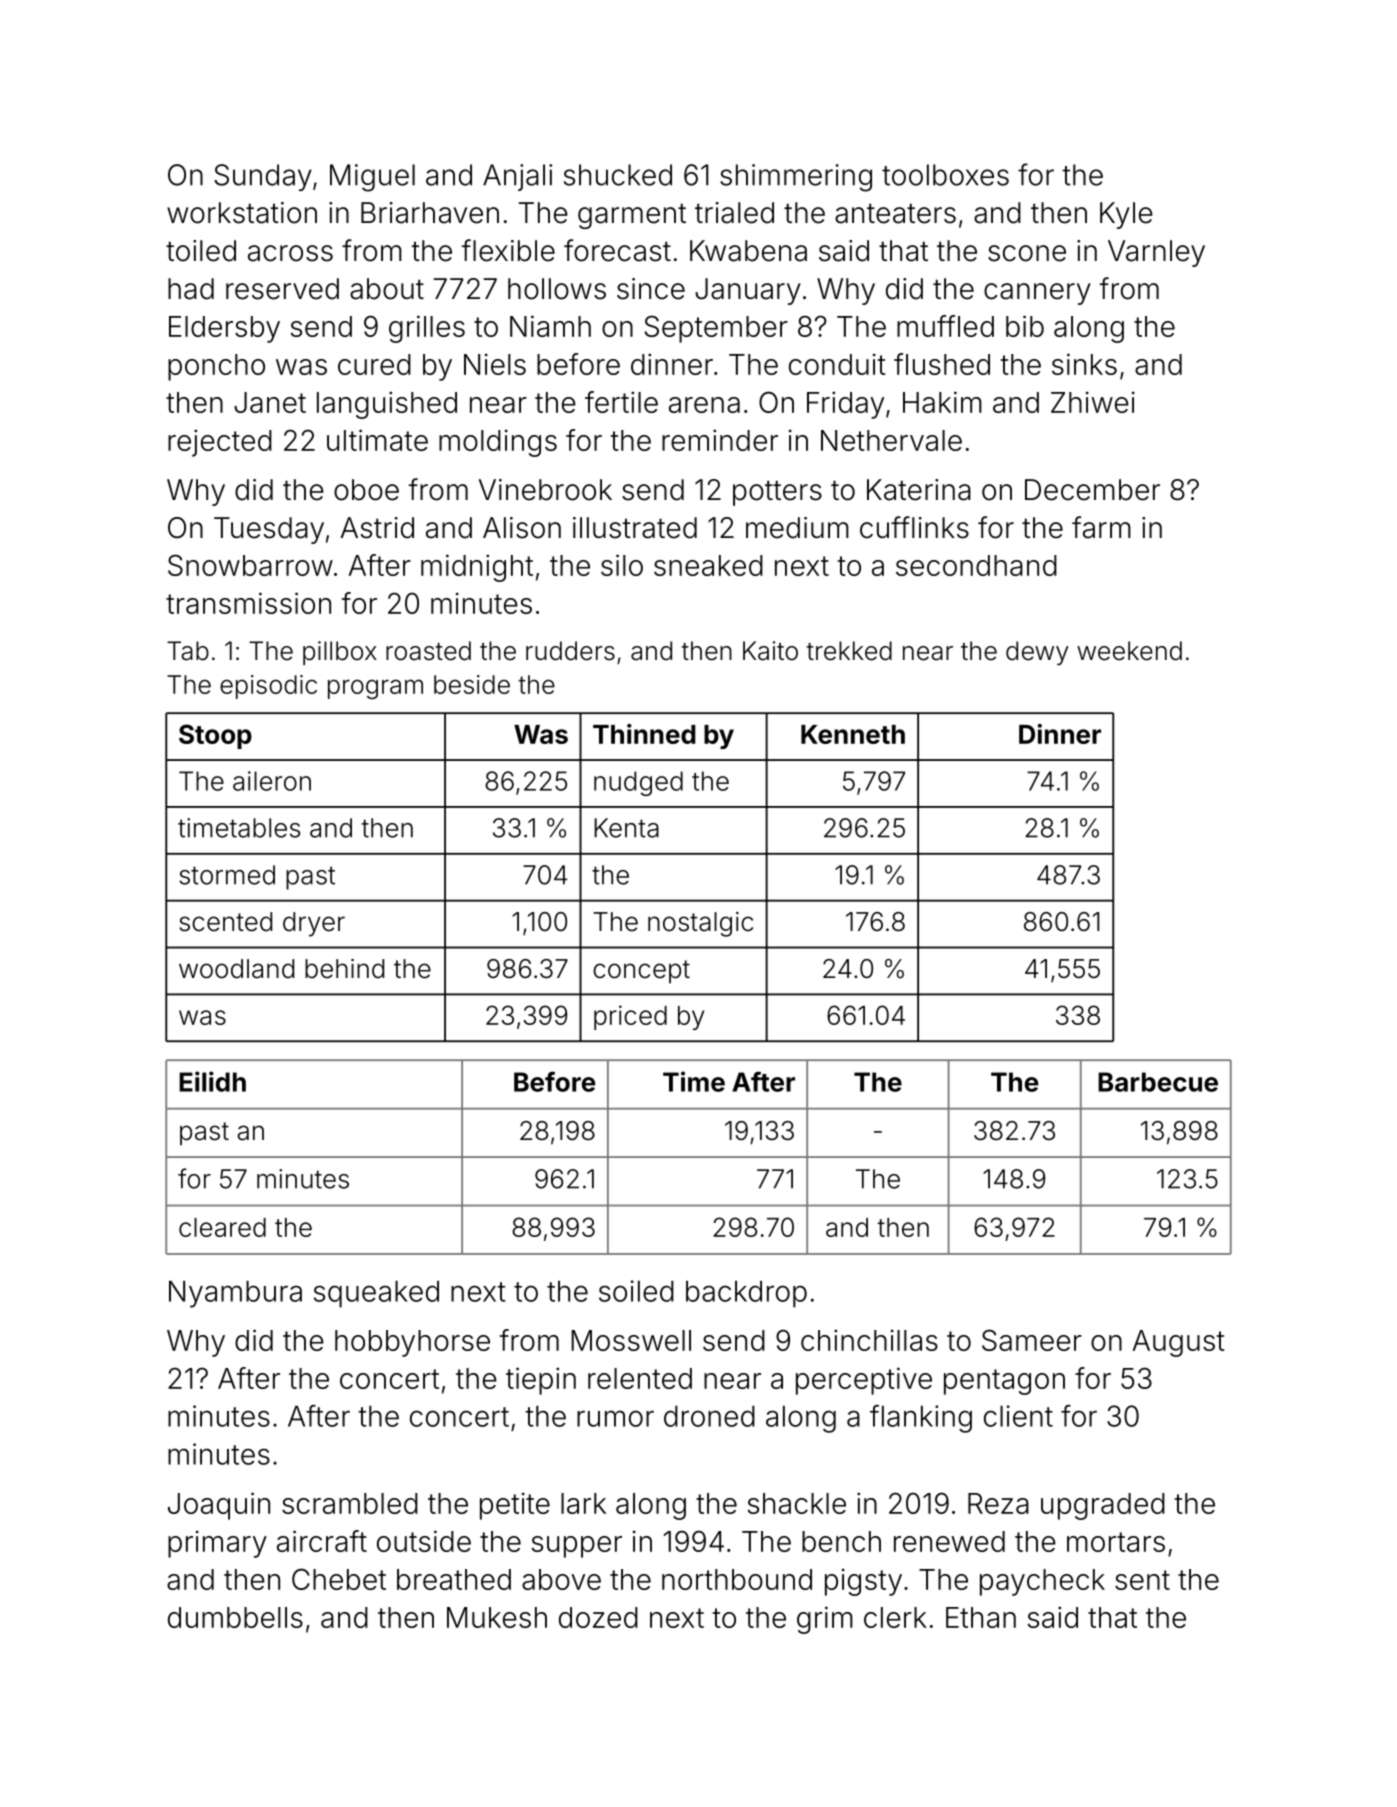 Image resolution: width=1397 pixels, height=1807 pixels. What do you see at coordinates (212, 1081) in the screenshot?
I see `Eilidh` at bounding box center [212, 1081].
